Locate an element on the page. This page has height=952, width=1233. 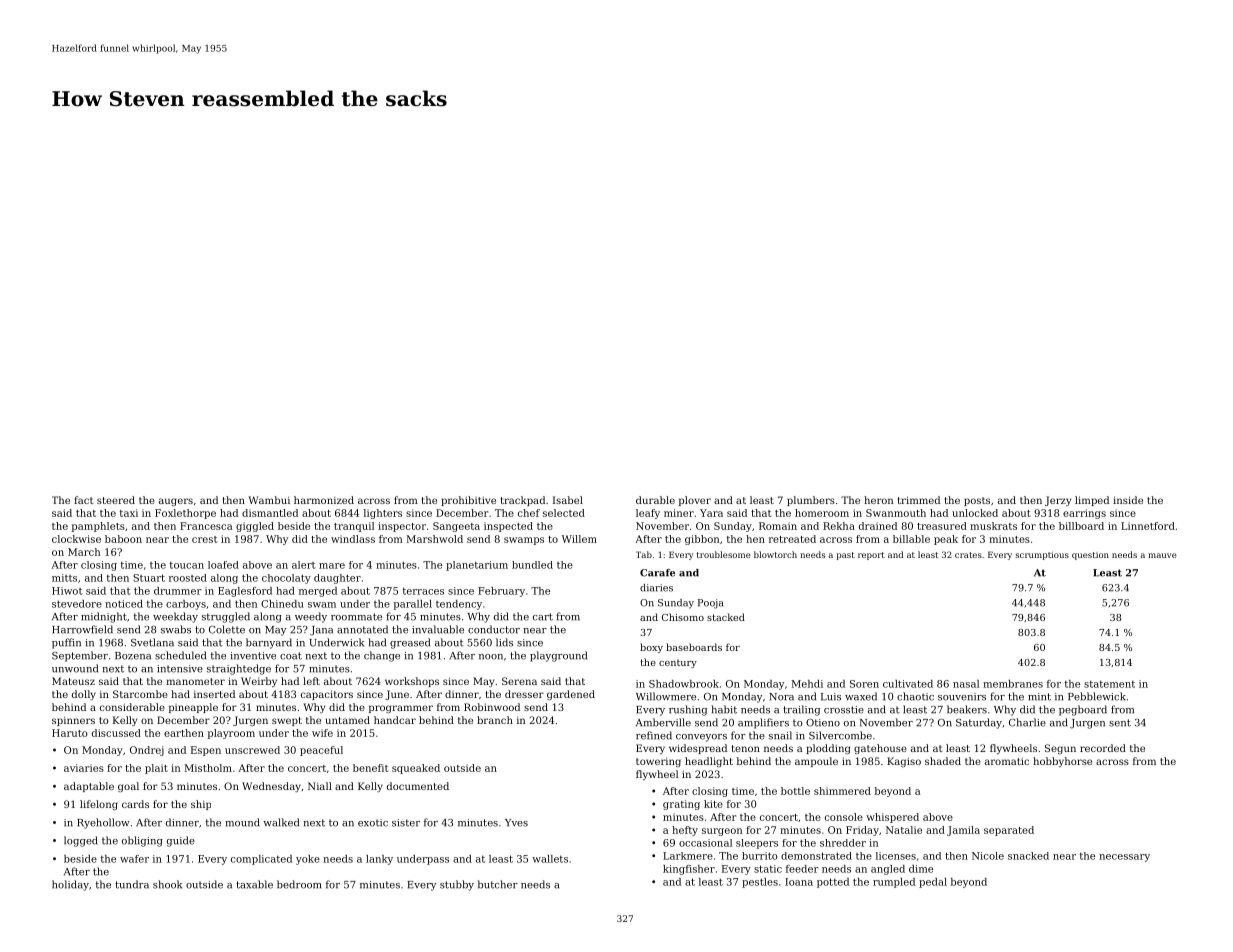
surgeon is located at coordinates (722, 832).
